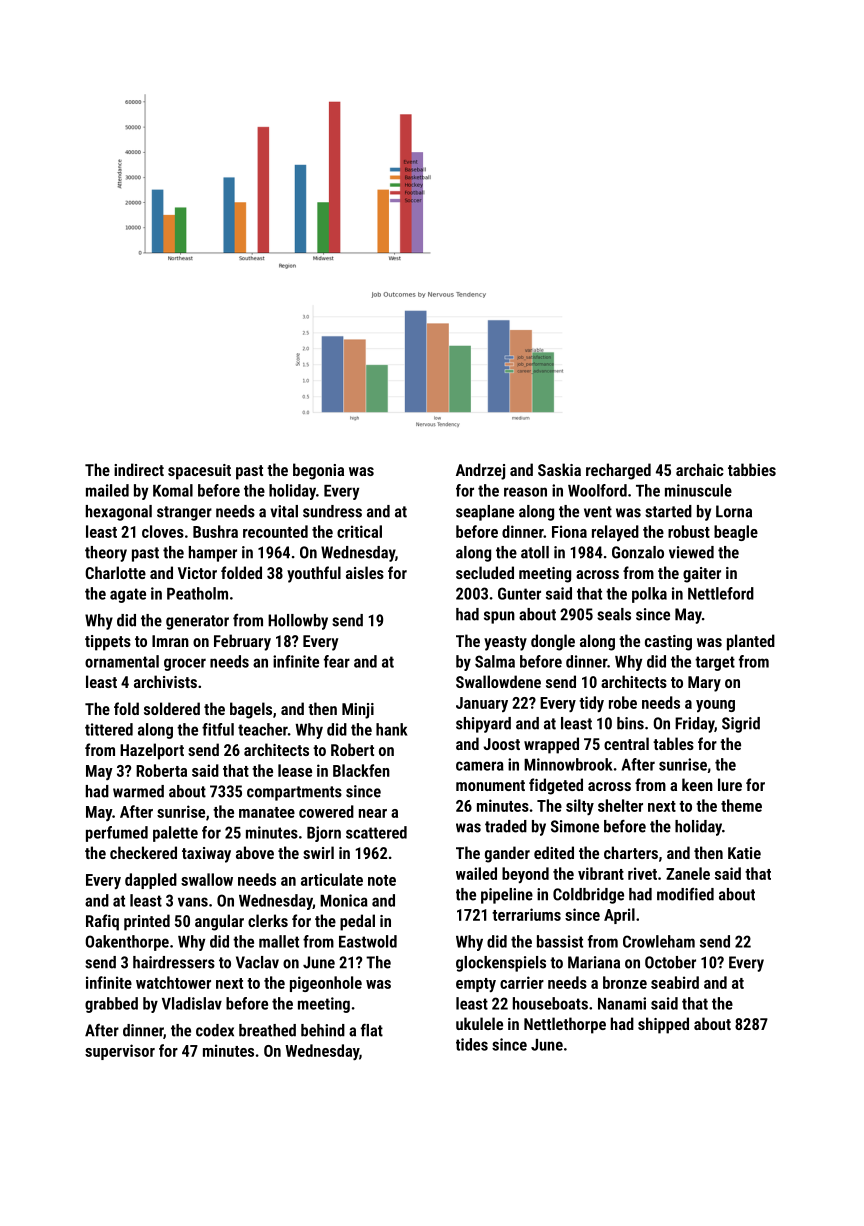 The image size is (864, 1226). Describe the element at coordinates (485, 572) in the page. I see `secluded` at that location.
